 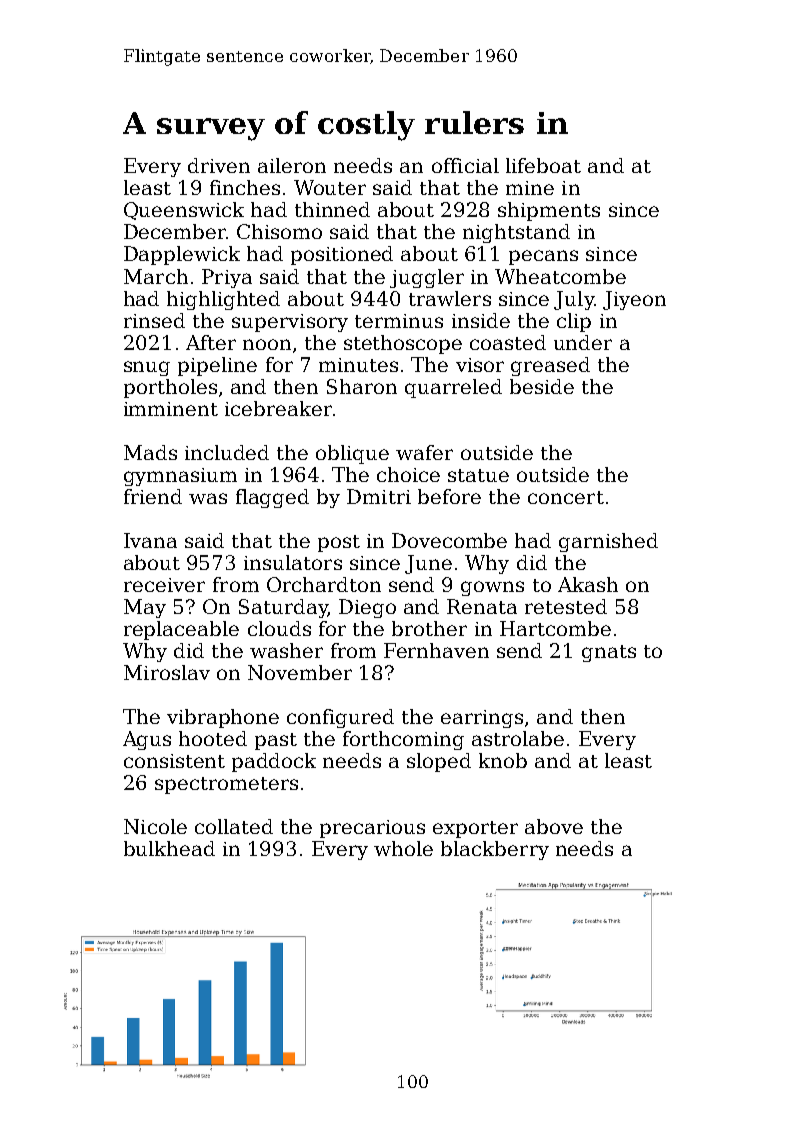 I want to click on inside, so click(x=481, y=320).
